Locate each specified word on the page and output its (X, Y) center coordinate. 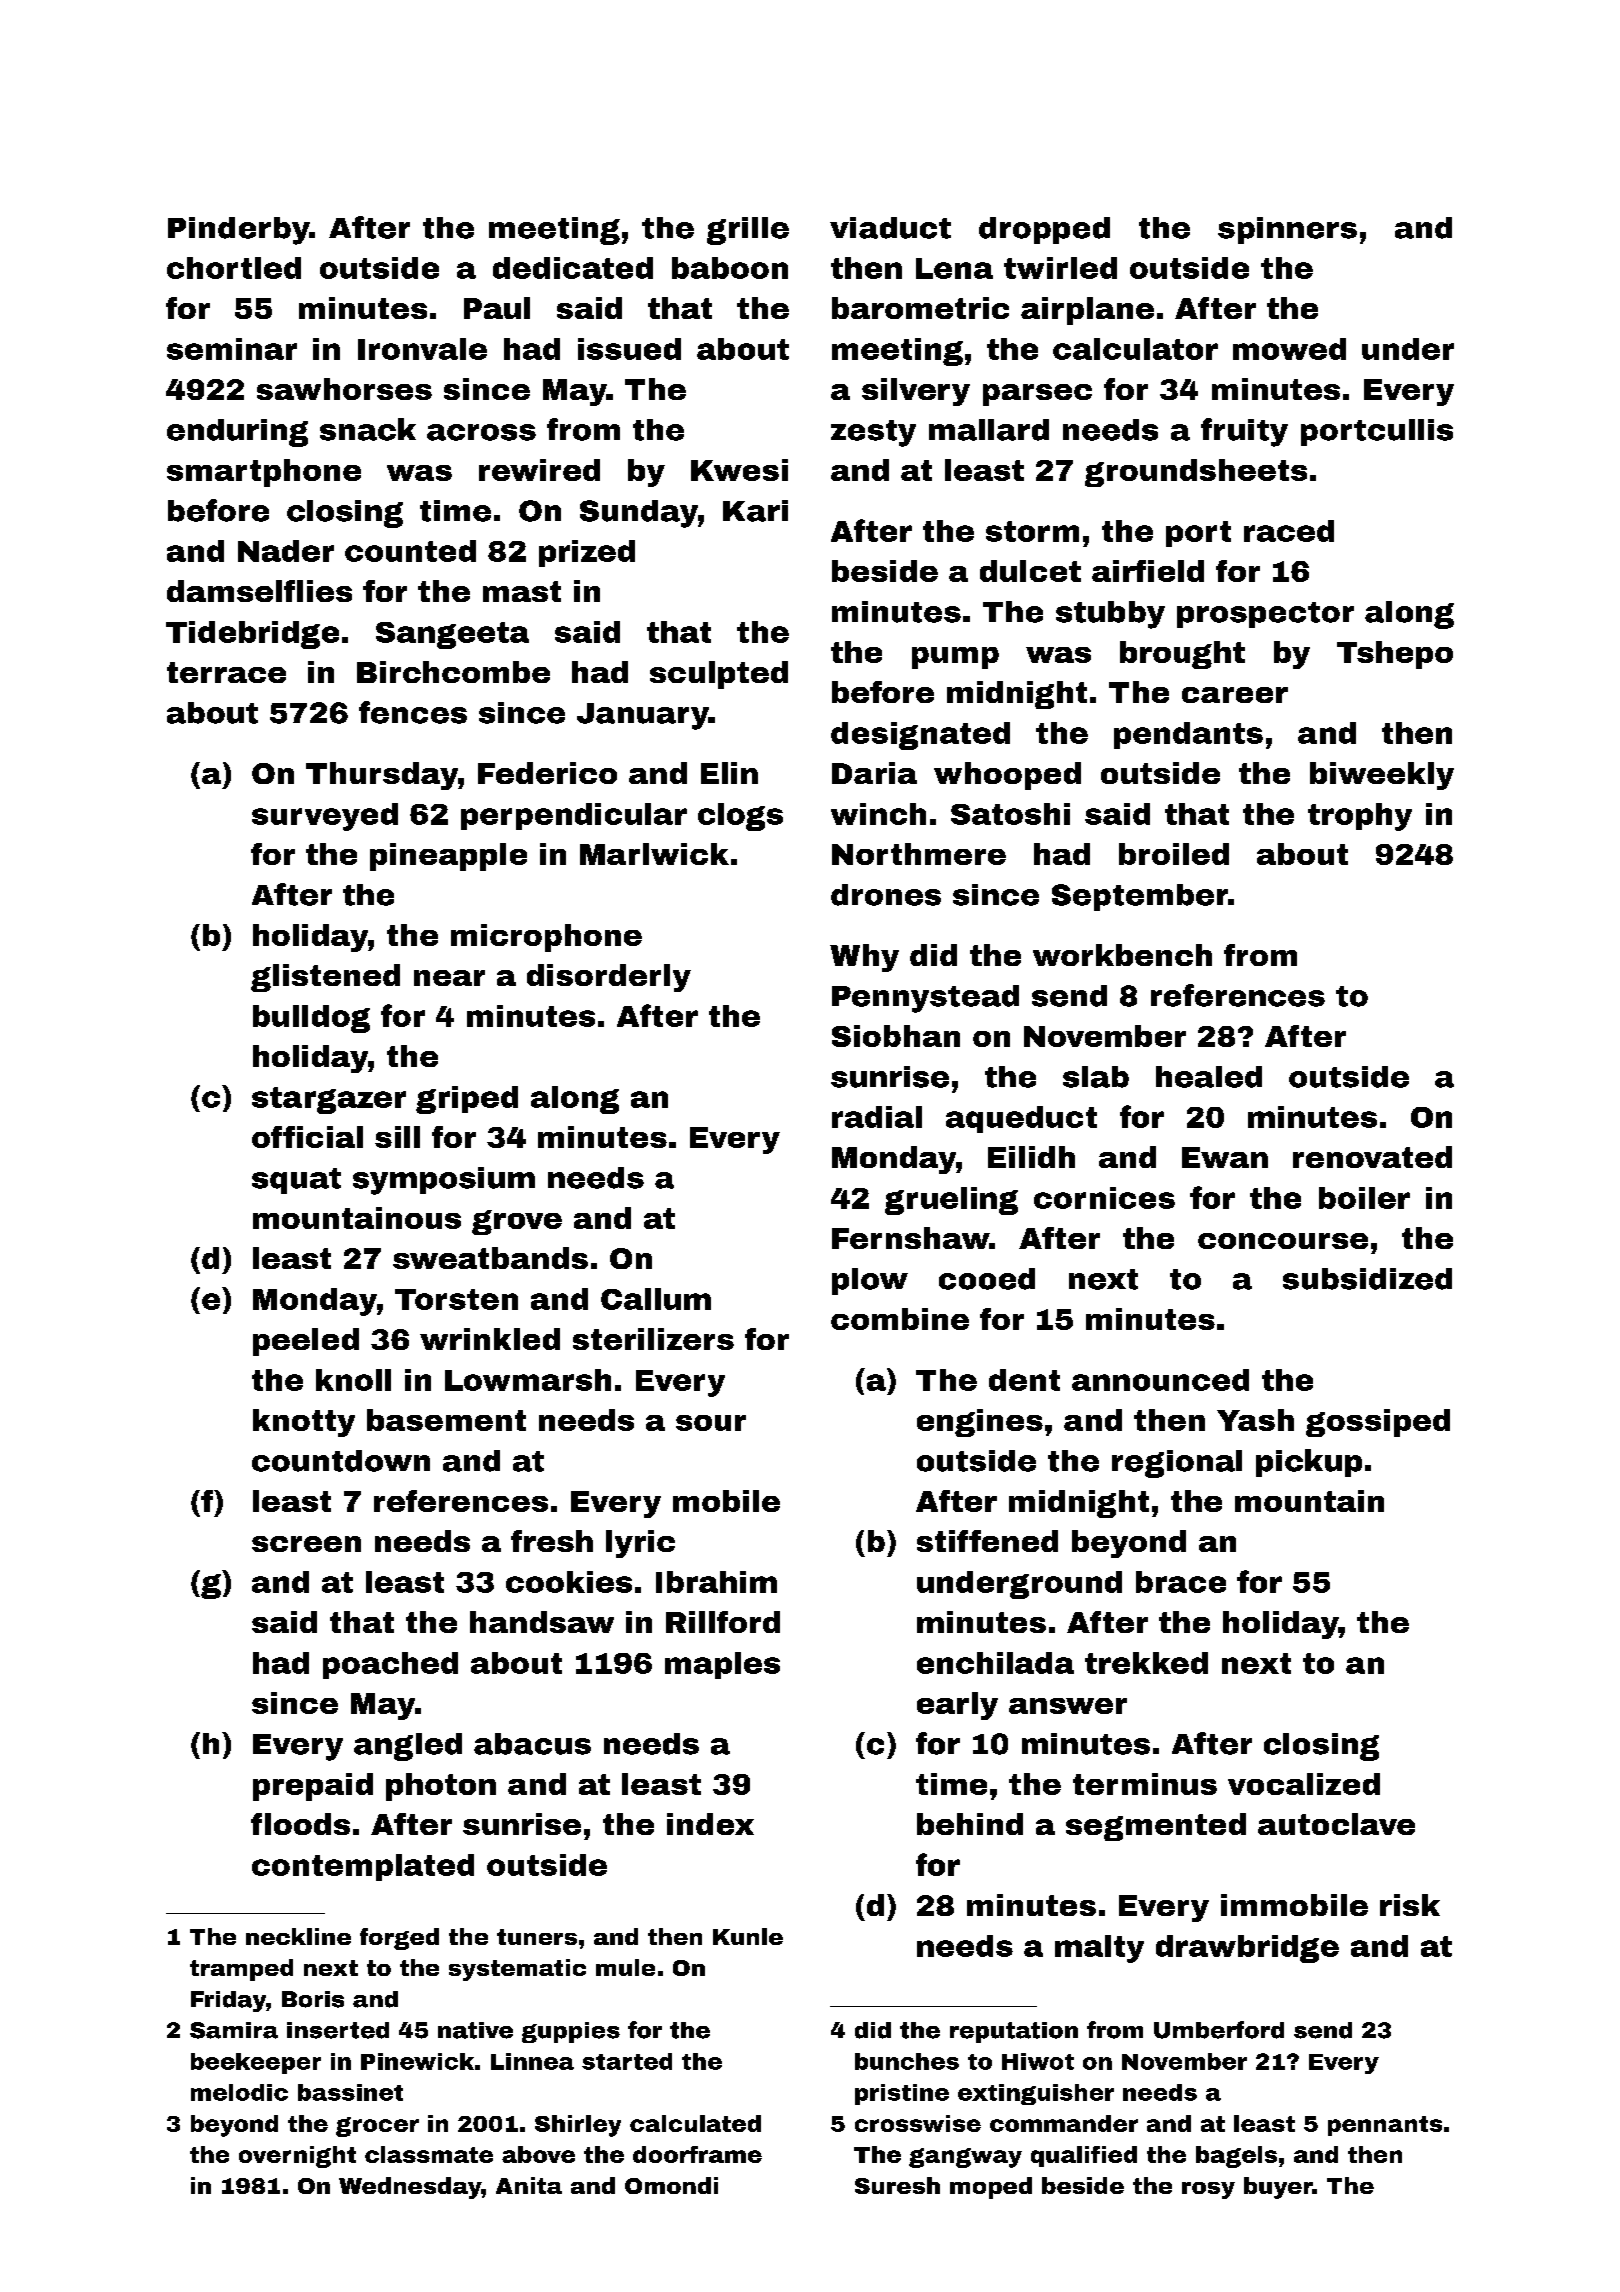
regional (1177, 1464)
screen (306, 1544)
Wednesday (410, 2188)
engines (980, 1423)
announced (1160, 1380)
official (307, 1137)
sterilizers (653, 1339)
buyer (1278, 2188)
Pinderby (239, 231)
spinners (1287, 230)
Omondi (671, 2185)
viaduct (890, 228)
